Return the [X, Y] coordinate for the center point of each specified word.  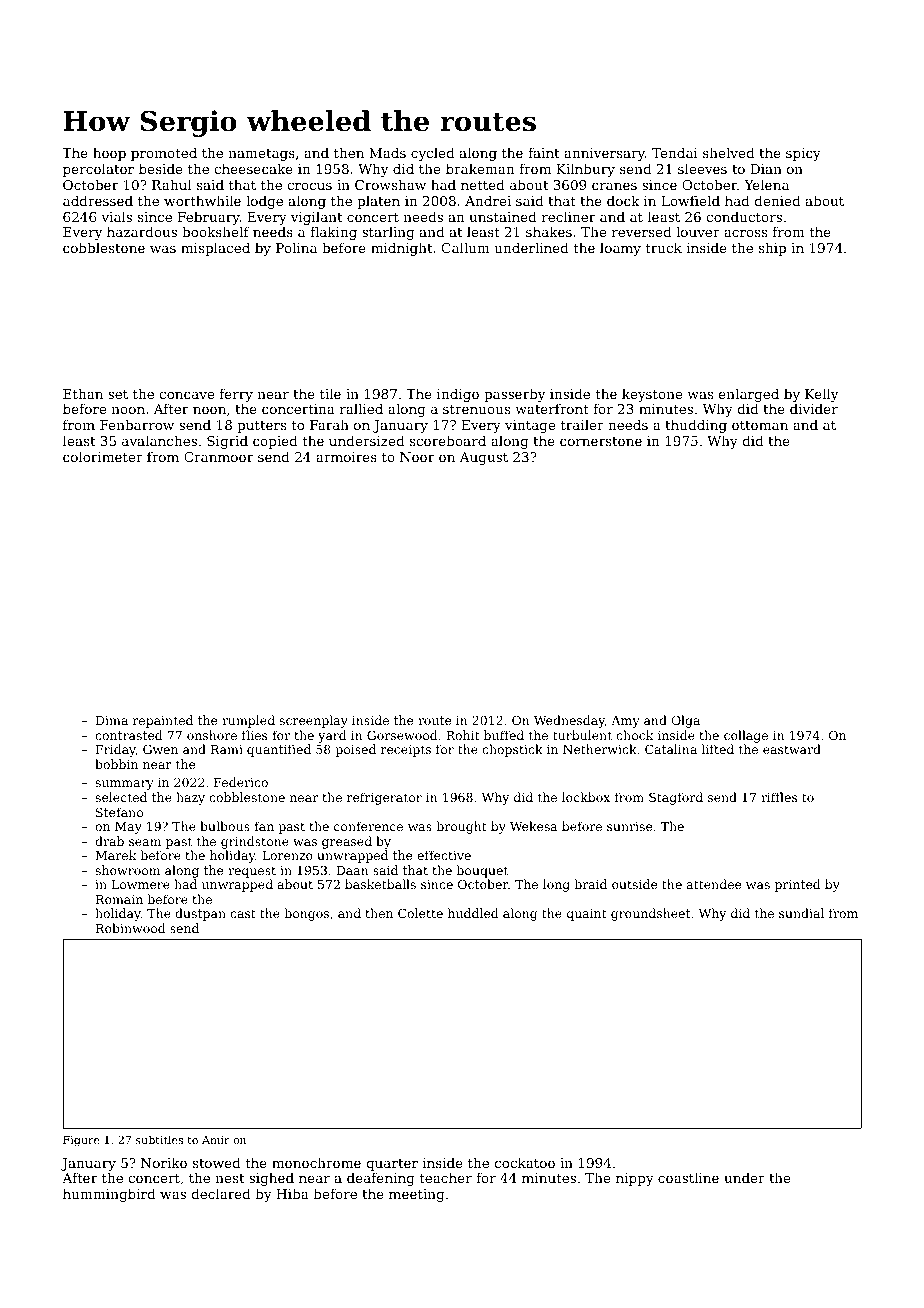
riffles [779, 797]
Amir [216, 1140]
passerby [515, 395]
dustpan [200, 914]
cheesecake [253, 168]
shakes [549, 231]
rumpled [248, 721]
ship [772, 249]
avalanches [159, 440]
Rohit [463, 735]
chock [635, 735]
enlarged [749, 395]
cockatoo [525, 1162]
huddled [473, 913]
